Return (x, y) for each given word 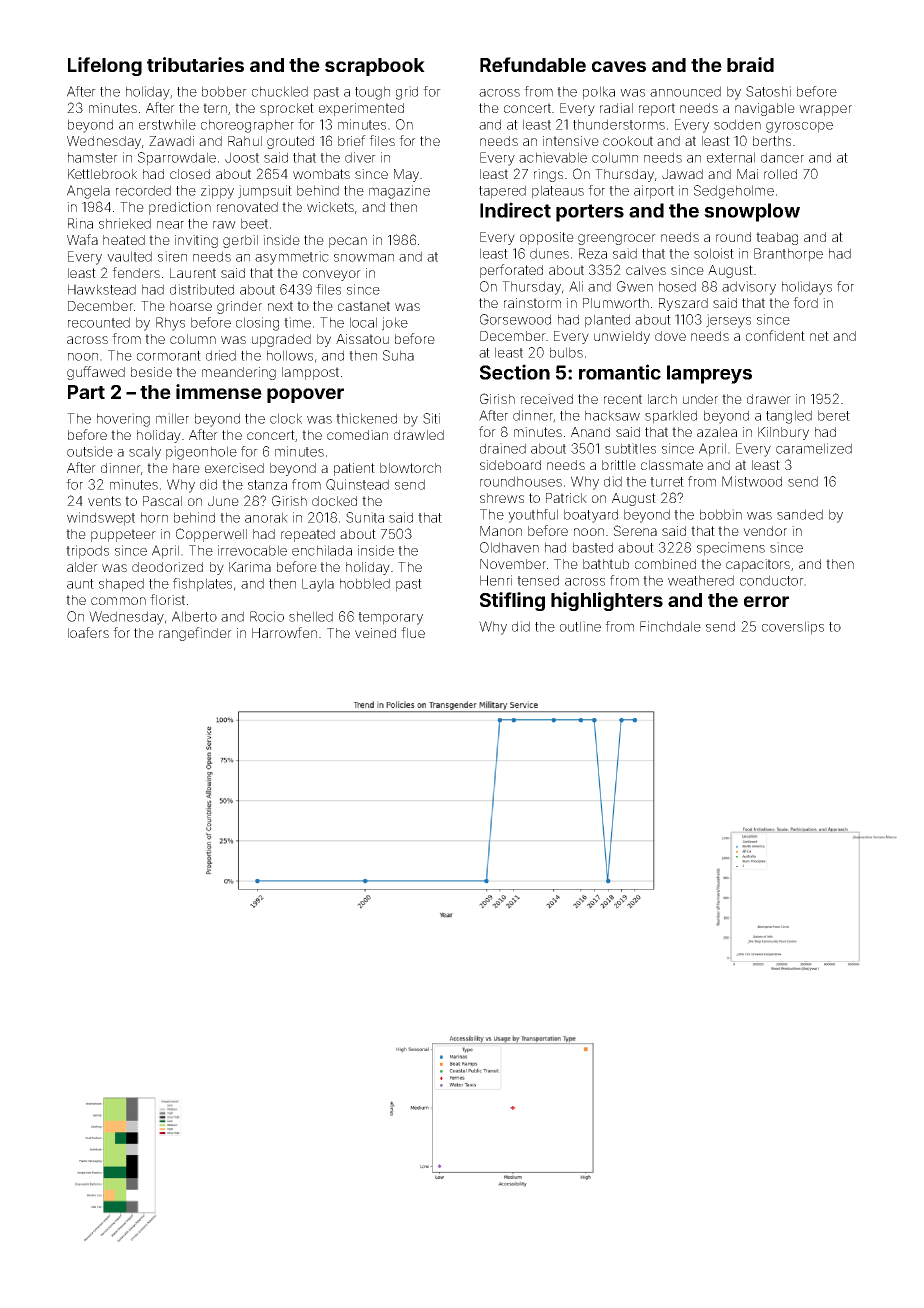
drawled (419, 435)
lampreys (709, 374)
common (118, 601)
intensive (571, 141)
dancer (782, 157)
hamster (93, 157)
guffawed (96, 373)
